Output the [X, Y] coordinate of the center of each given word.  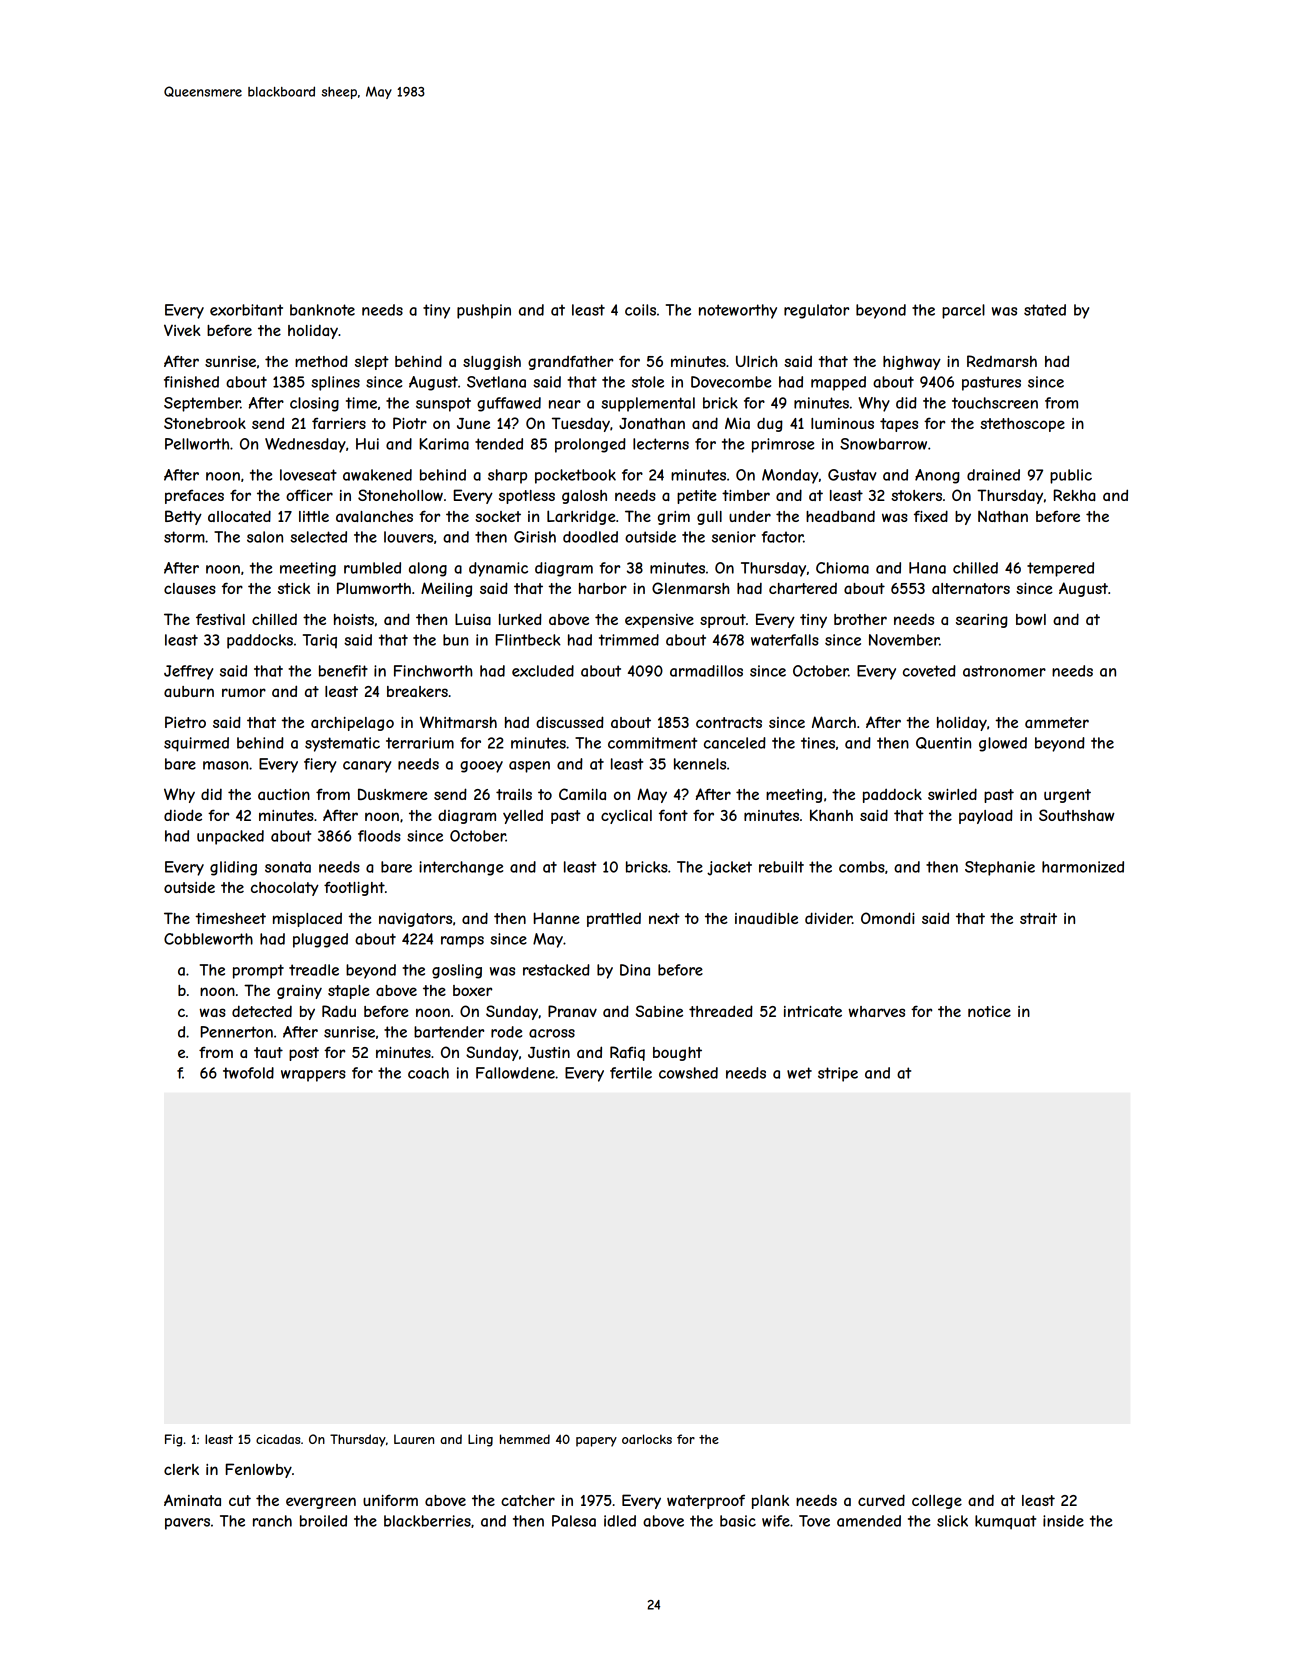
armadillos [706, 671]
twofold [248, 1073]
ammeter [1057, 722]
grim [674, 518]
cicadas [278, 1439]
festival [220, 619]
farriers [339, 423]
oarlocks [647, 1439]
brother [860, 619]
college [937, 1502]
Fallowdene [515, 1073]
